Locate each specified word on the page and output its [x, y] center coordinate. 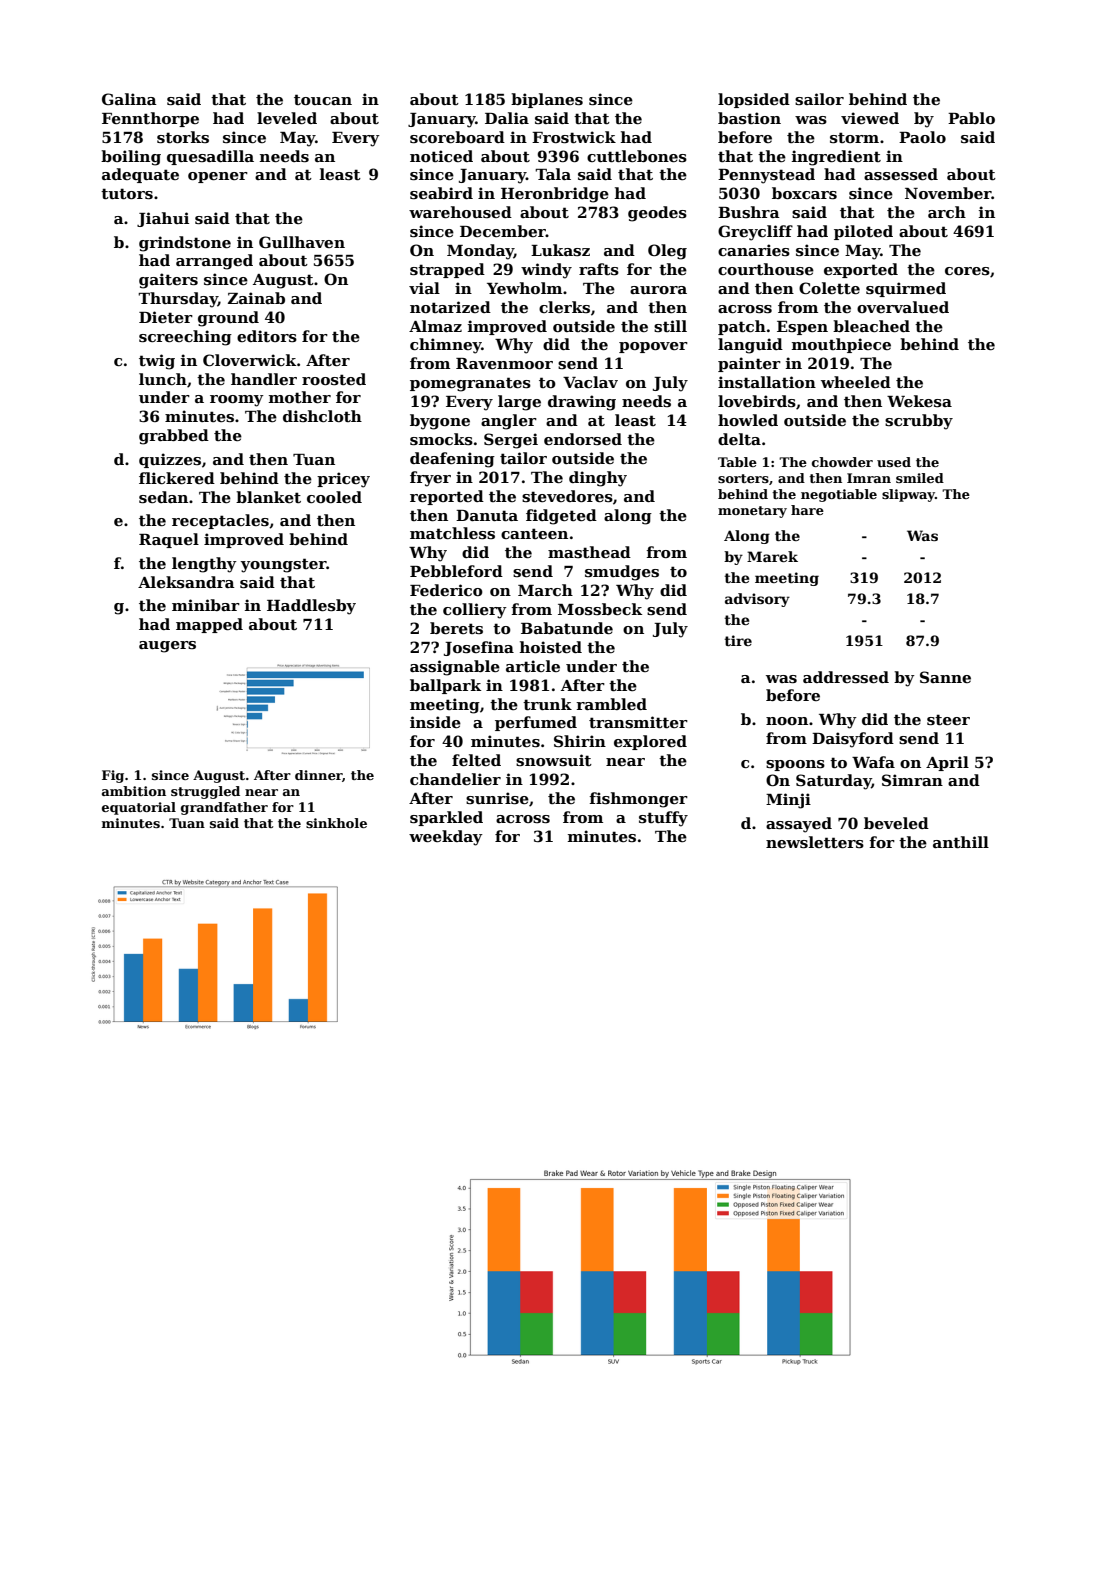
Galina [129, 99]
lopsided [754, 100]
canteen [534, 533]
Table [737, 462]
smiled [920, 478]
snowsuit [554, 760]
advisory [757, 600]
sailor [819, 99]
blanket [268, 497]
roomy [237, 401]
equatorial [139, 808]
